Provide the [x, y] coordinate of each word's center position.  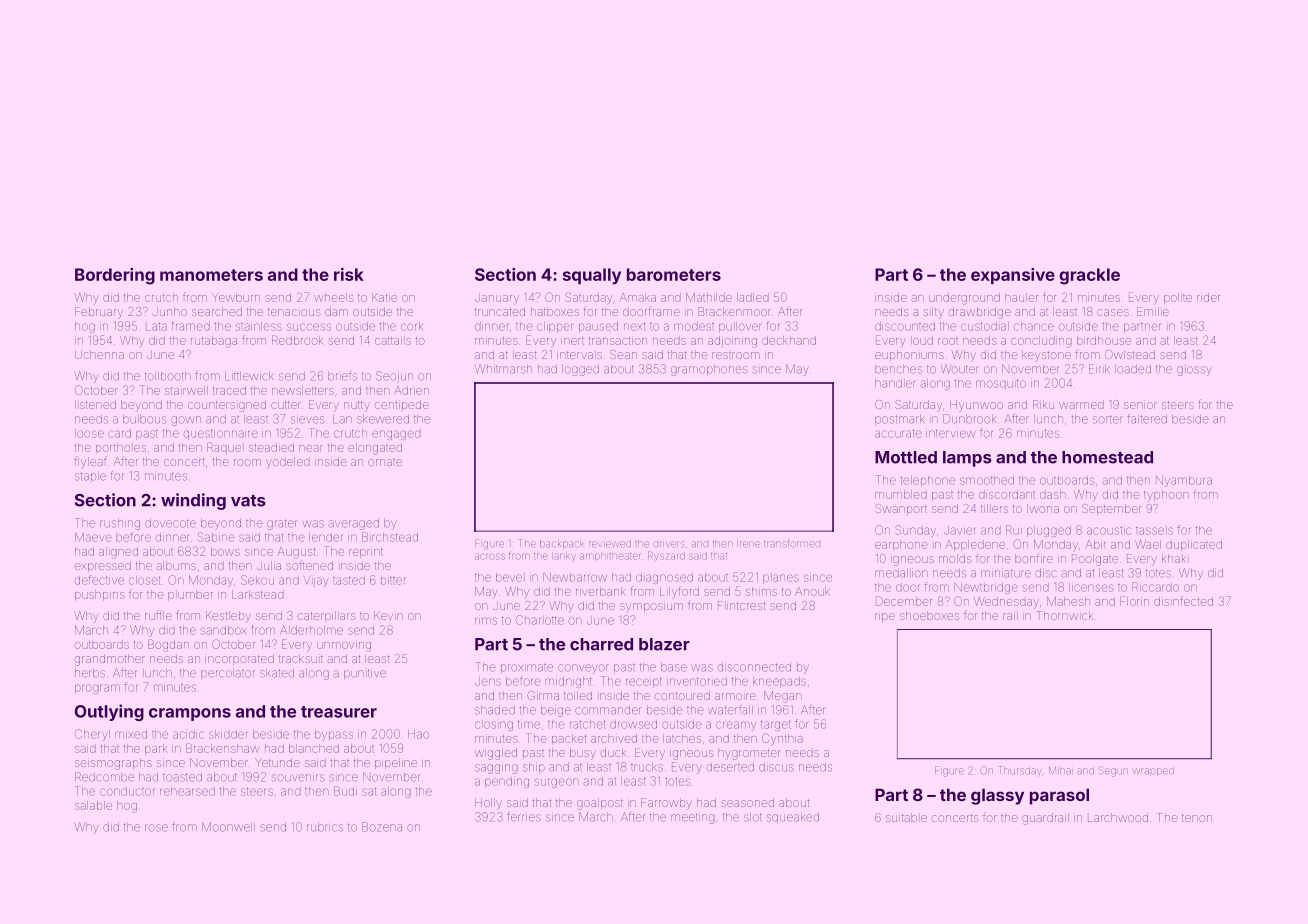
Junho [170, 311]
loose [89, 433]
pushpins [99, 595]
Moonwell [228, 827]
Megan [783, 697]
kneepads [779, 682]
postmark [899, 420]
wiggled [496, 754]
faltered [1147, 419]
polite [1178, 298]
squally [592, 276]
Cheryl [92, 735]
